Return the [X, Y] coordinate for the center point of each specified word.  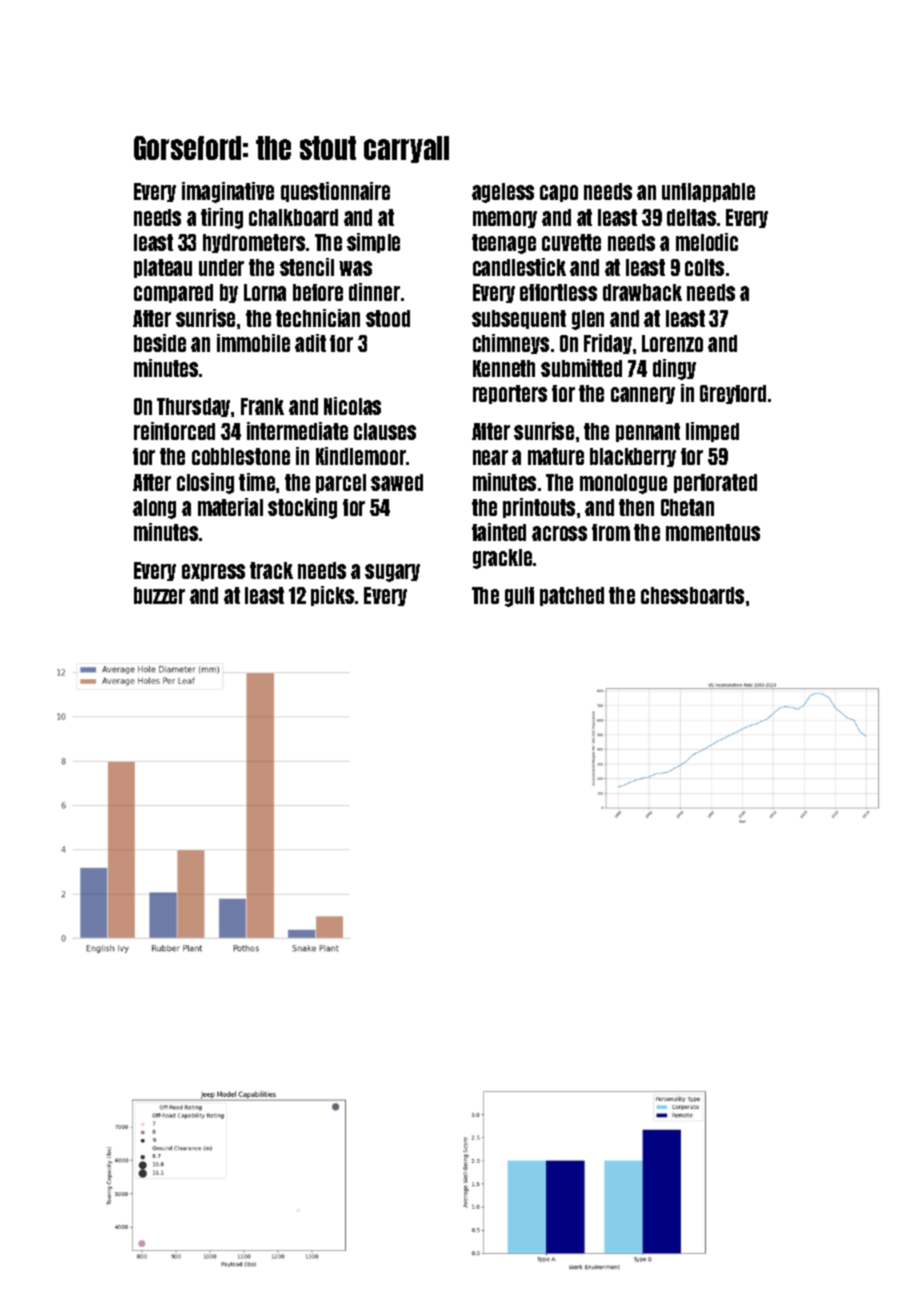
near [490, 457]
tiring [222, 218]
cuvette [571, 242]
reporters [510, 394]
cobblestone [241, 456]
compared [173, 293]
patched [572, 596]
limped [712, 432]
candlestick [519, 267]
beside [160, 343]
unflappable [708, 192]
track [271, 570]
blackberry [633, 457]
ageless [503, 193]
